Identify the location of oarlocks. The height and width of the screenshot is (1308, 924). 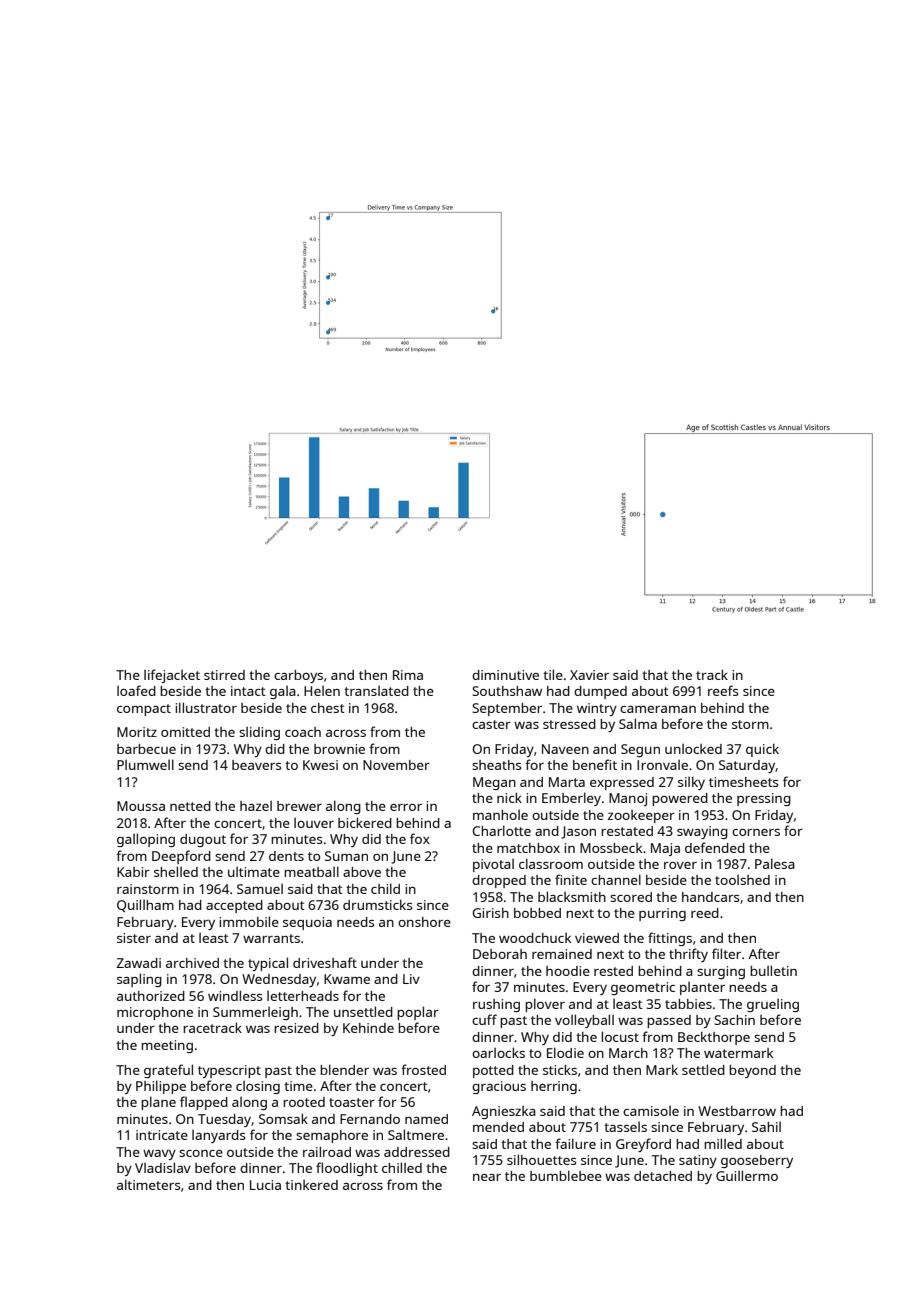
(498, 1052).
